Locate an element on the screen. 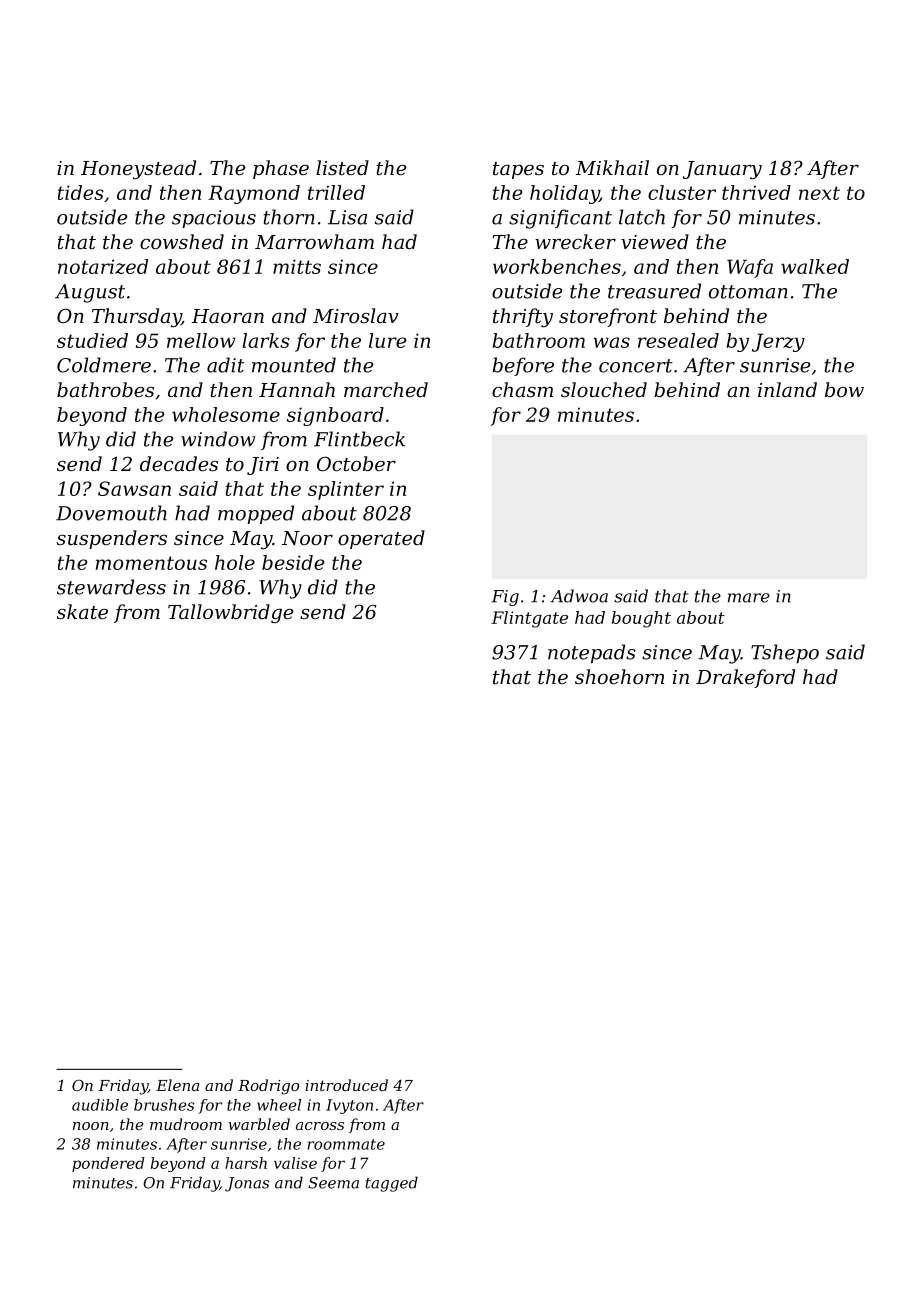 This screenshot has height=1311, width=924. tagged is located at coordinates (392, 1184).
